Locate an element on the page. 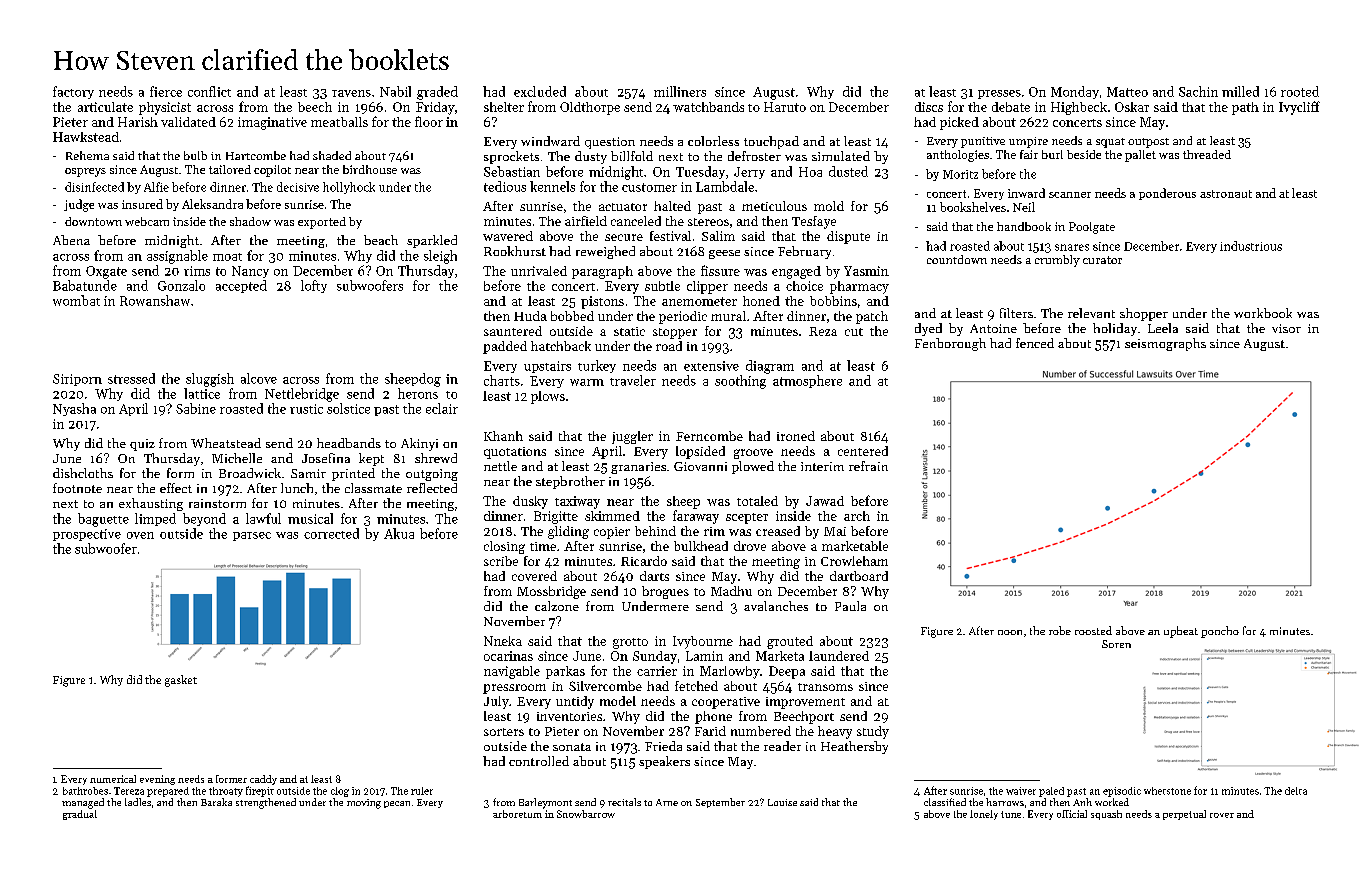 This page has width=1372, height=887. Akinyi is located at coordinates (419, 444).
